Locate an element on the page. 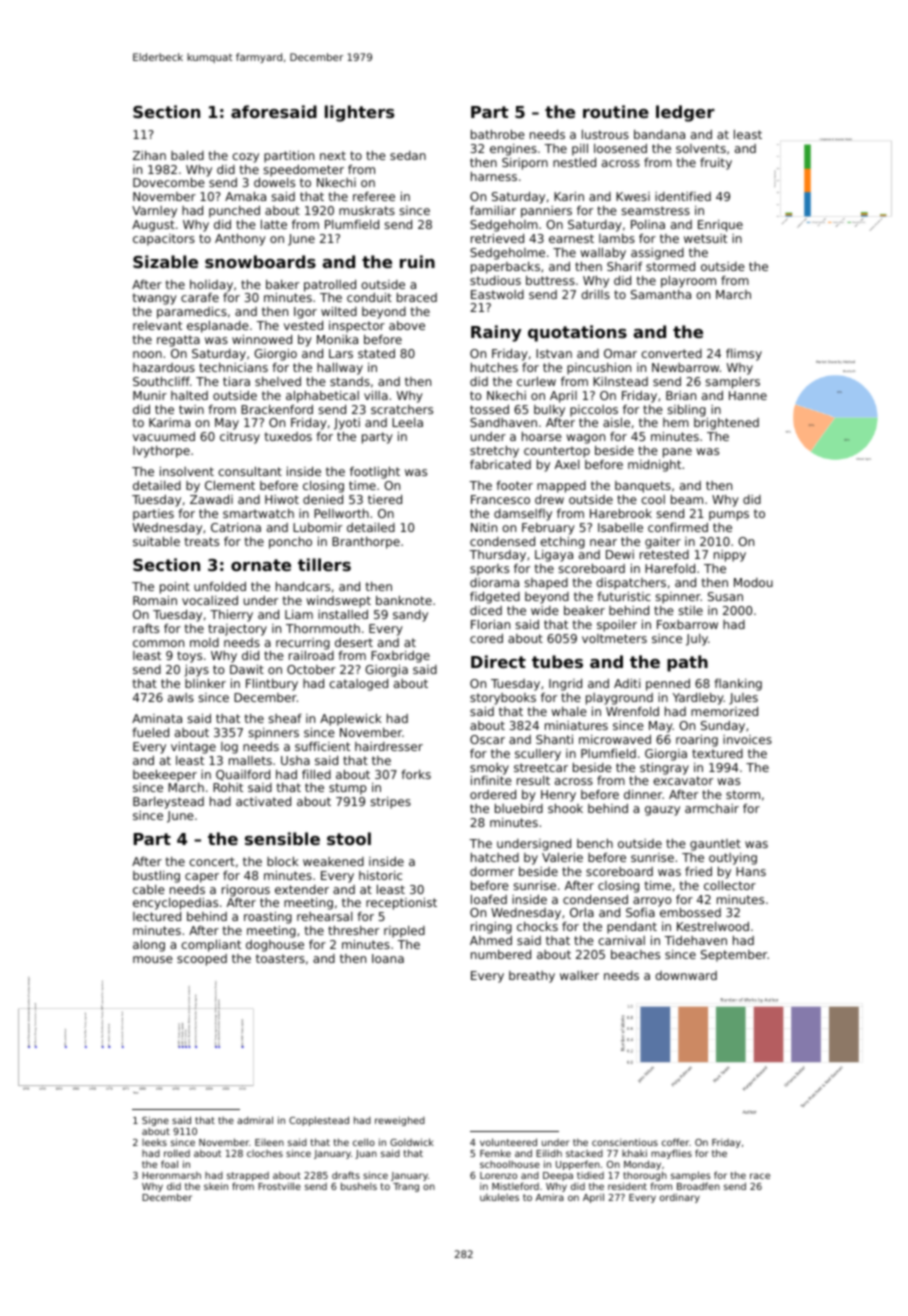 Image resolution: width=908 pixels, height=1316 pixels. routine is located at coordinates (616, 111).
